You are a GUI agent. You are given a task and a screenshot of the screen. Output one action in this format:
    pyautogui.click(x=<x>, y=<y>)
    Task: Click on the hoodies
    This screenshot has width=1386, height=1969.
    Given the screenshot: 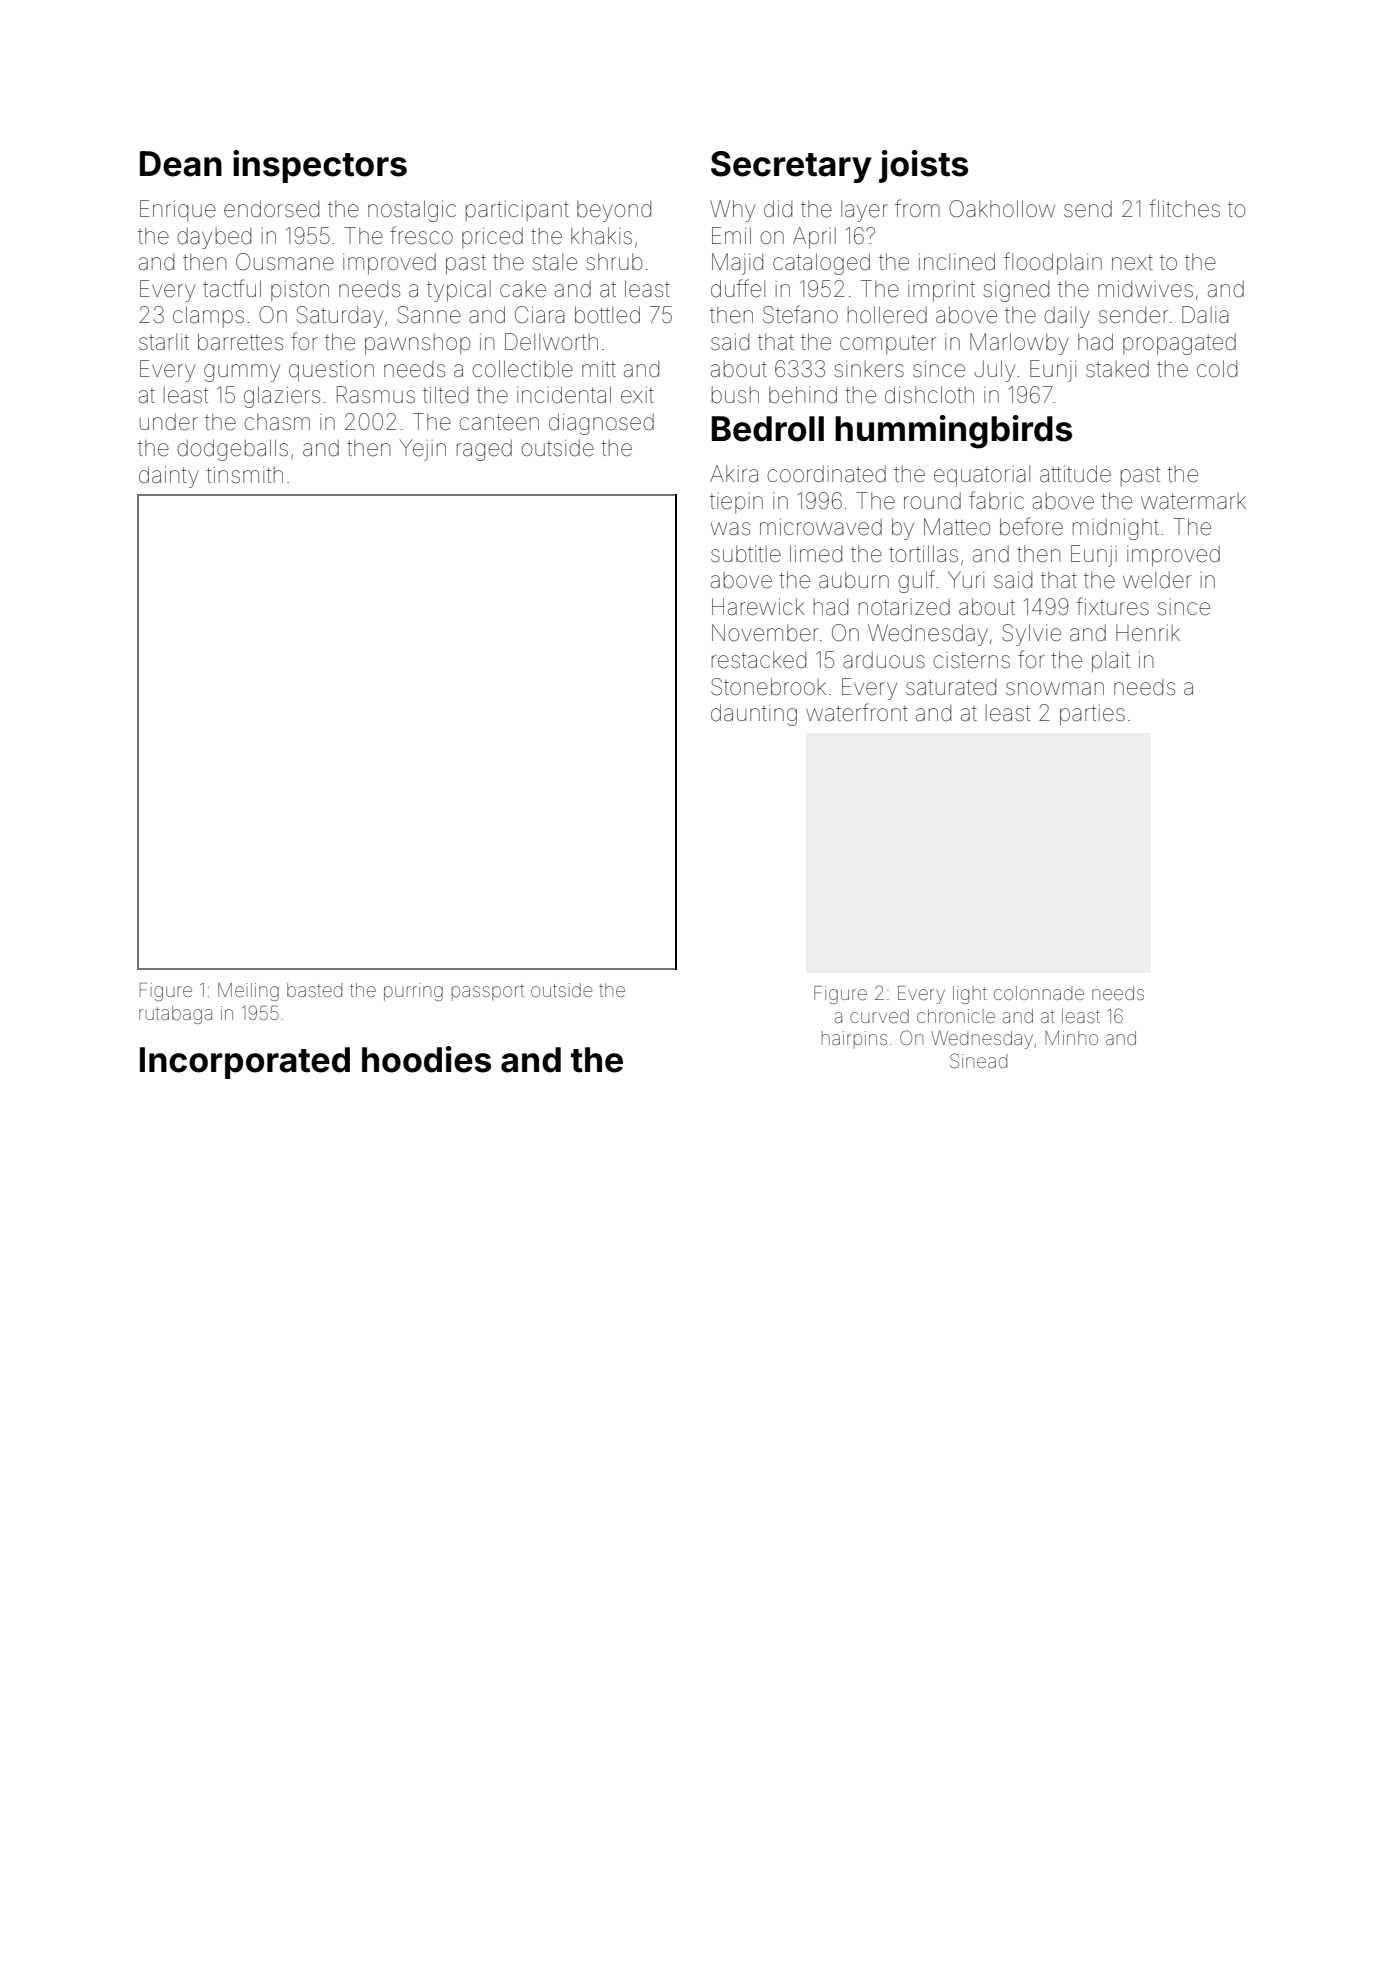 What is the action you would take?
    pyautogui.click(x=426, y=1059)
